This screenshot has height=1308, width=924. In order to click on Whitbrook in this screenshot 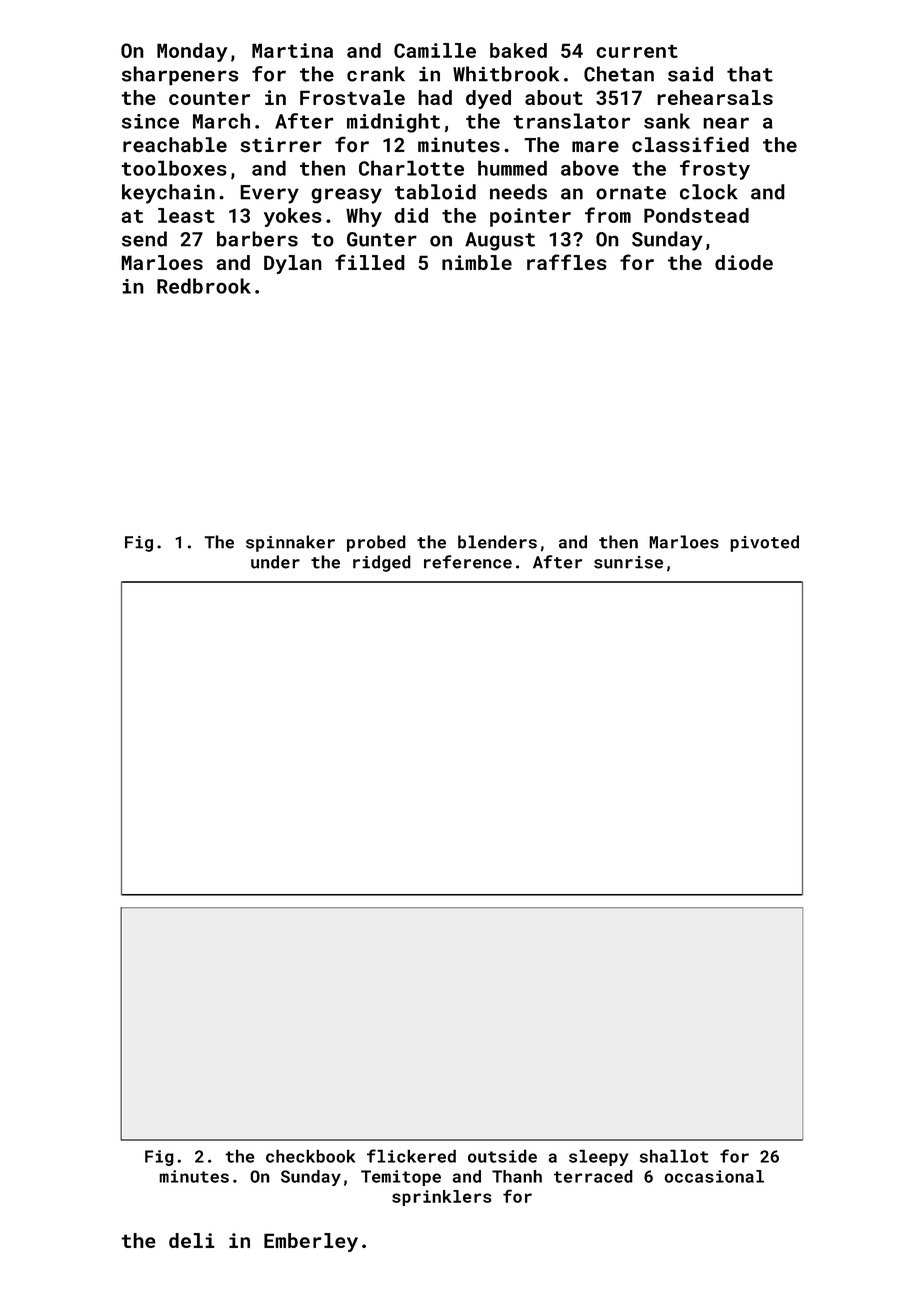, I will do `click(506, 74)`.
